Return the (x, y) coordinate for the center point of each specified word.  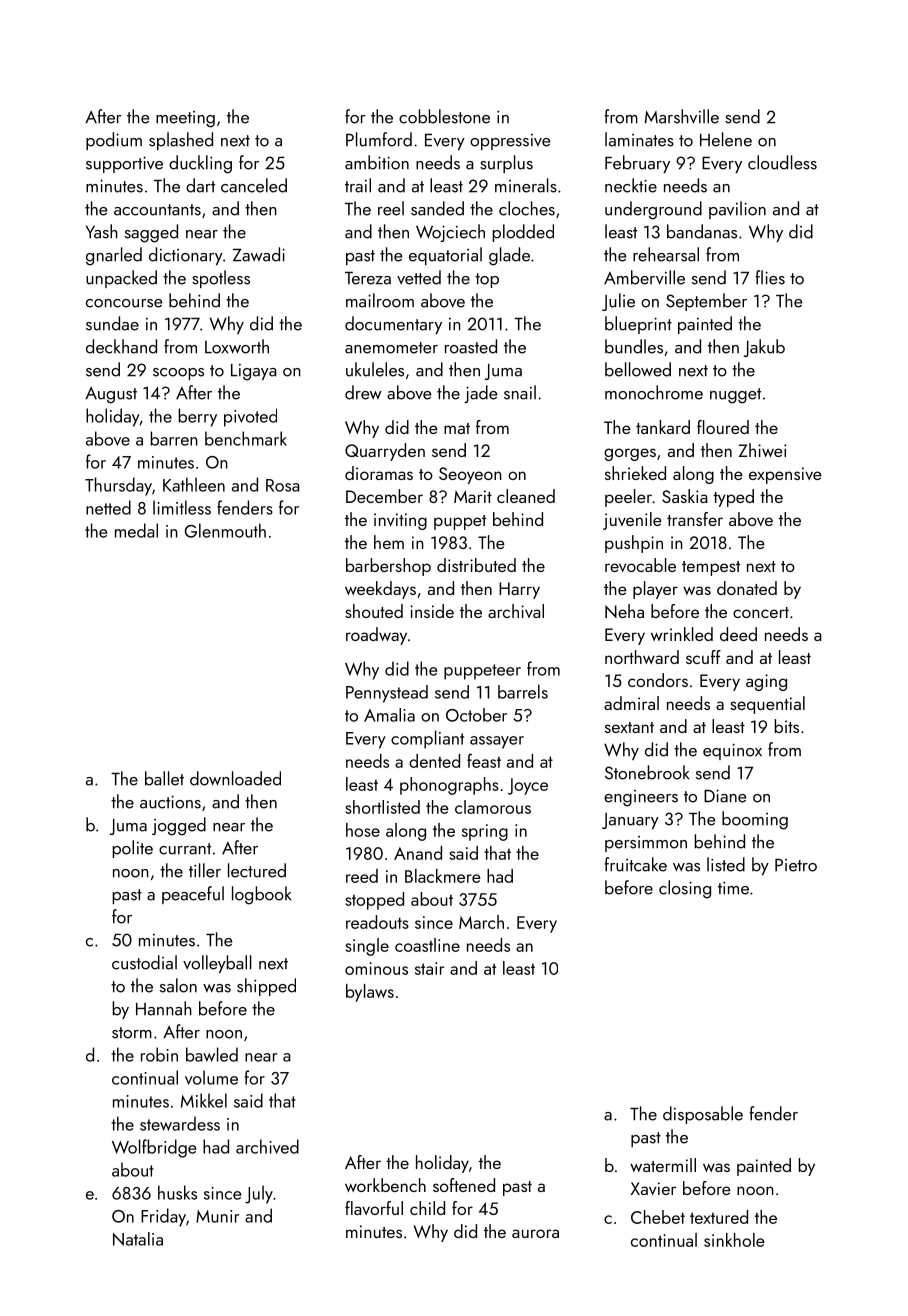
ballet (164, 778)
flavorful (374, 1208)
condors (658, 680)
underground (653, 210)
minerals (526, 185)
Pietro (796, 865)
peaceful (193, 895)
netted (108, 507)
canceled (254, 185)
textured (719, 1217)
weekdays (380, 590)
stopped (374, 901)
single (367, 947)
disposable (703, 1115)
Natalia (138, 1239)
